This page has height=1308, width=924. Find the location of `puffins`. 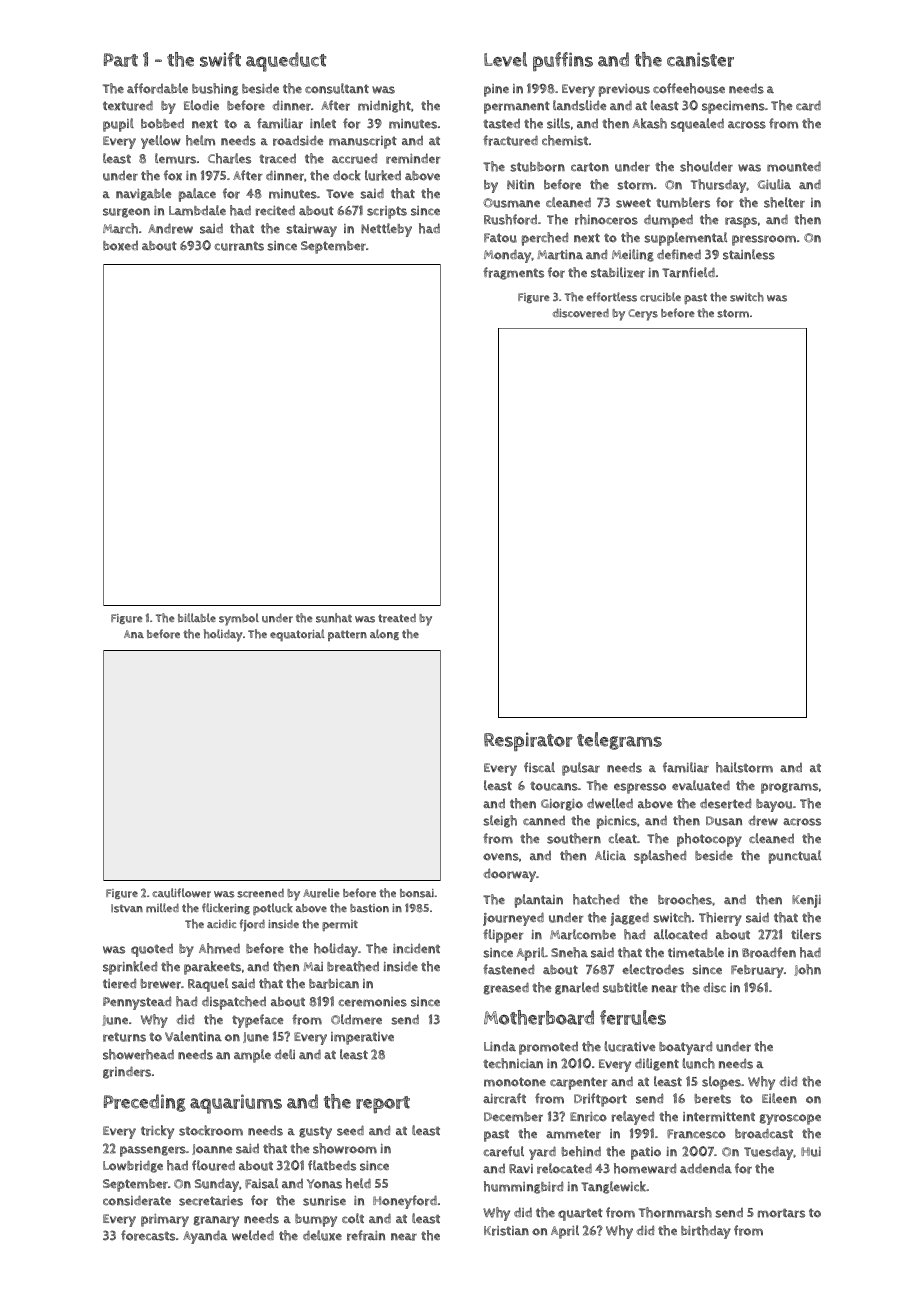

puffins is located at coordinates (563, 62).
